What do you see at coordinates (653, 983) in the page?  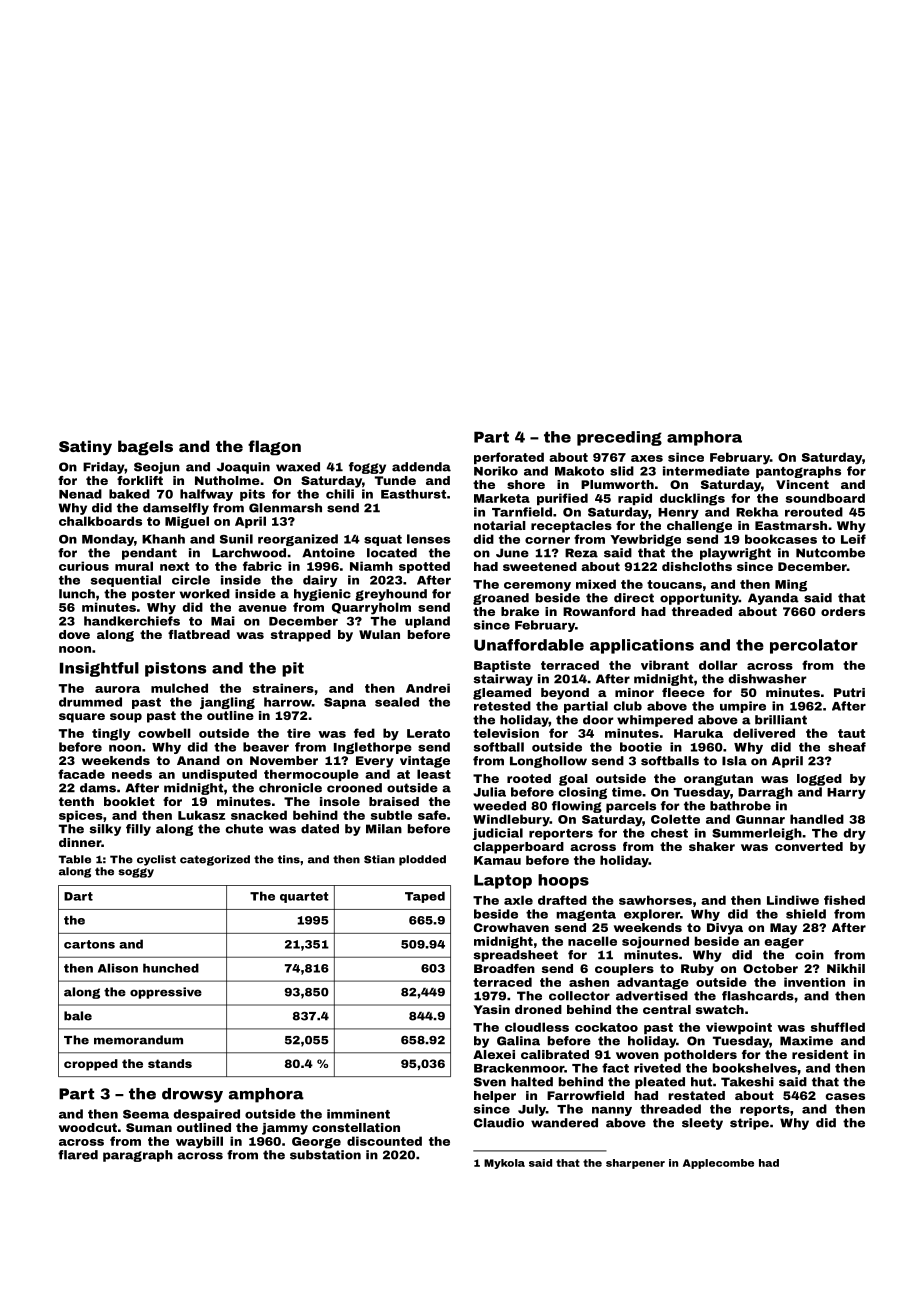 I see `advantage` at bounding box center [653, 983].
